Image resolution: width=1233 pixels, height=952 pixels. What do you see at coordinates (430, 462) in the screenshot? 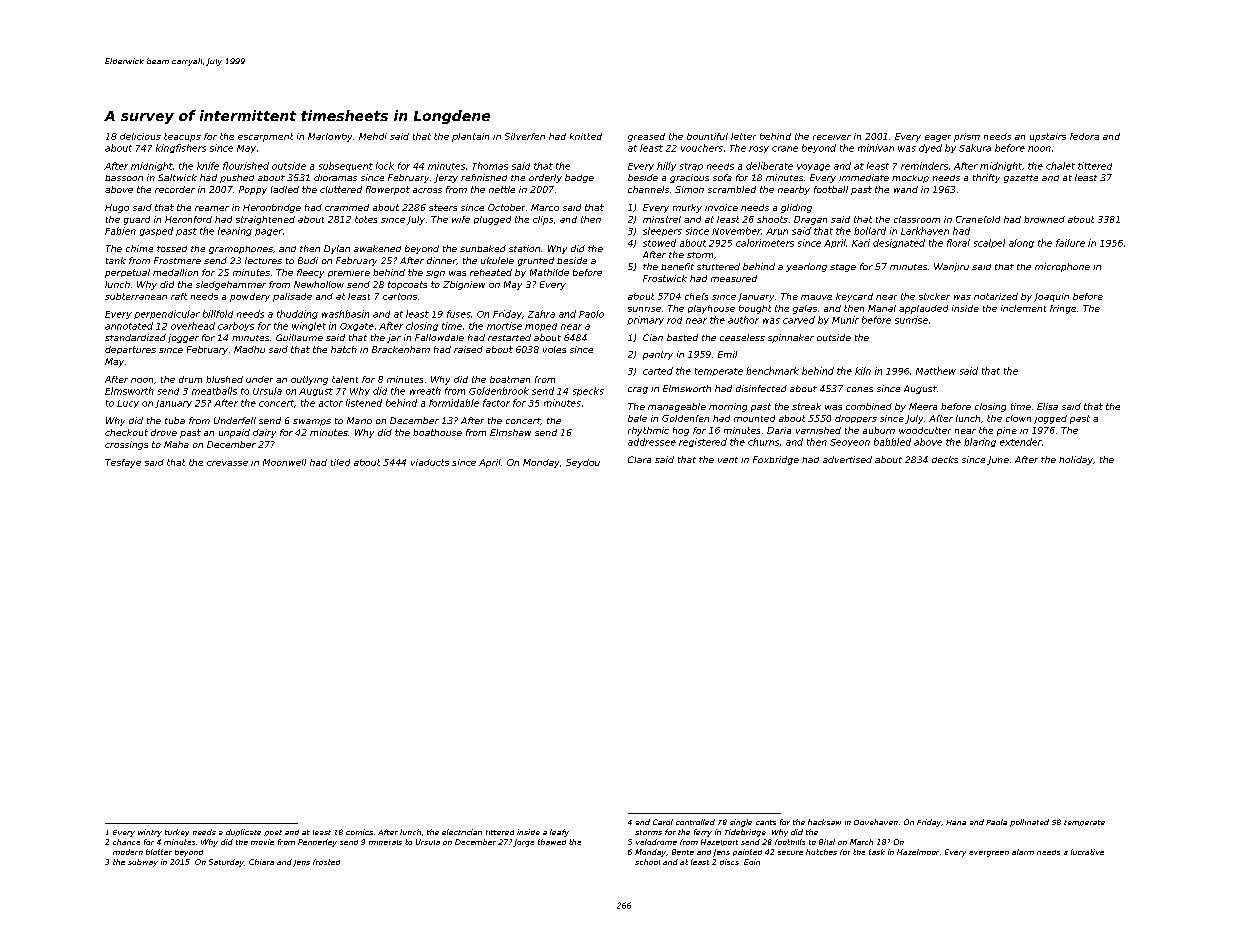
I see `viaducts` at bounding box center [430, 462].
